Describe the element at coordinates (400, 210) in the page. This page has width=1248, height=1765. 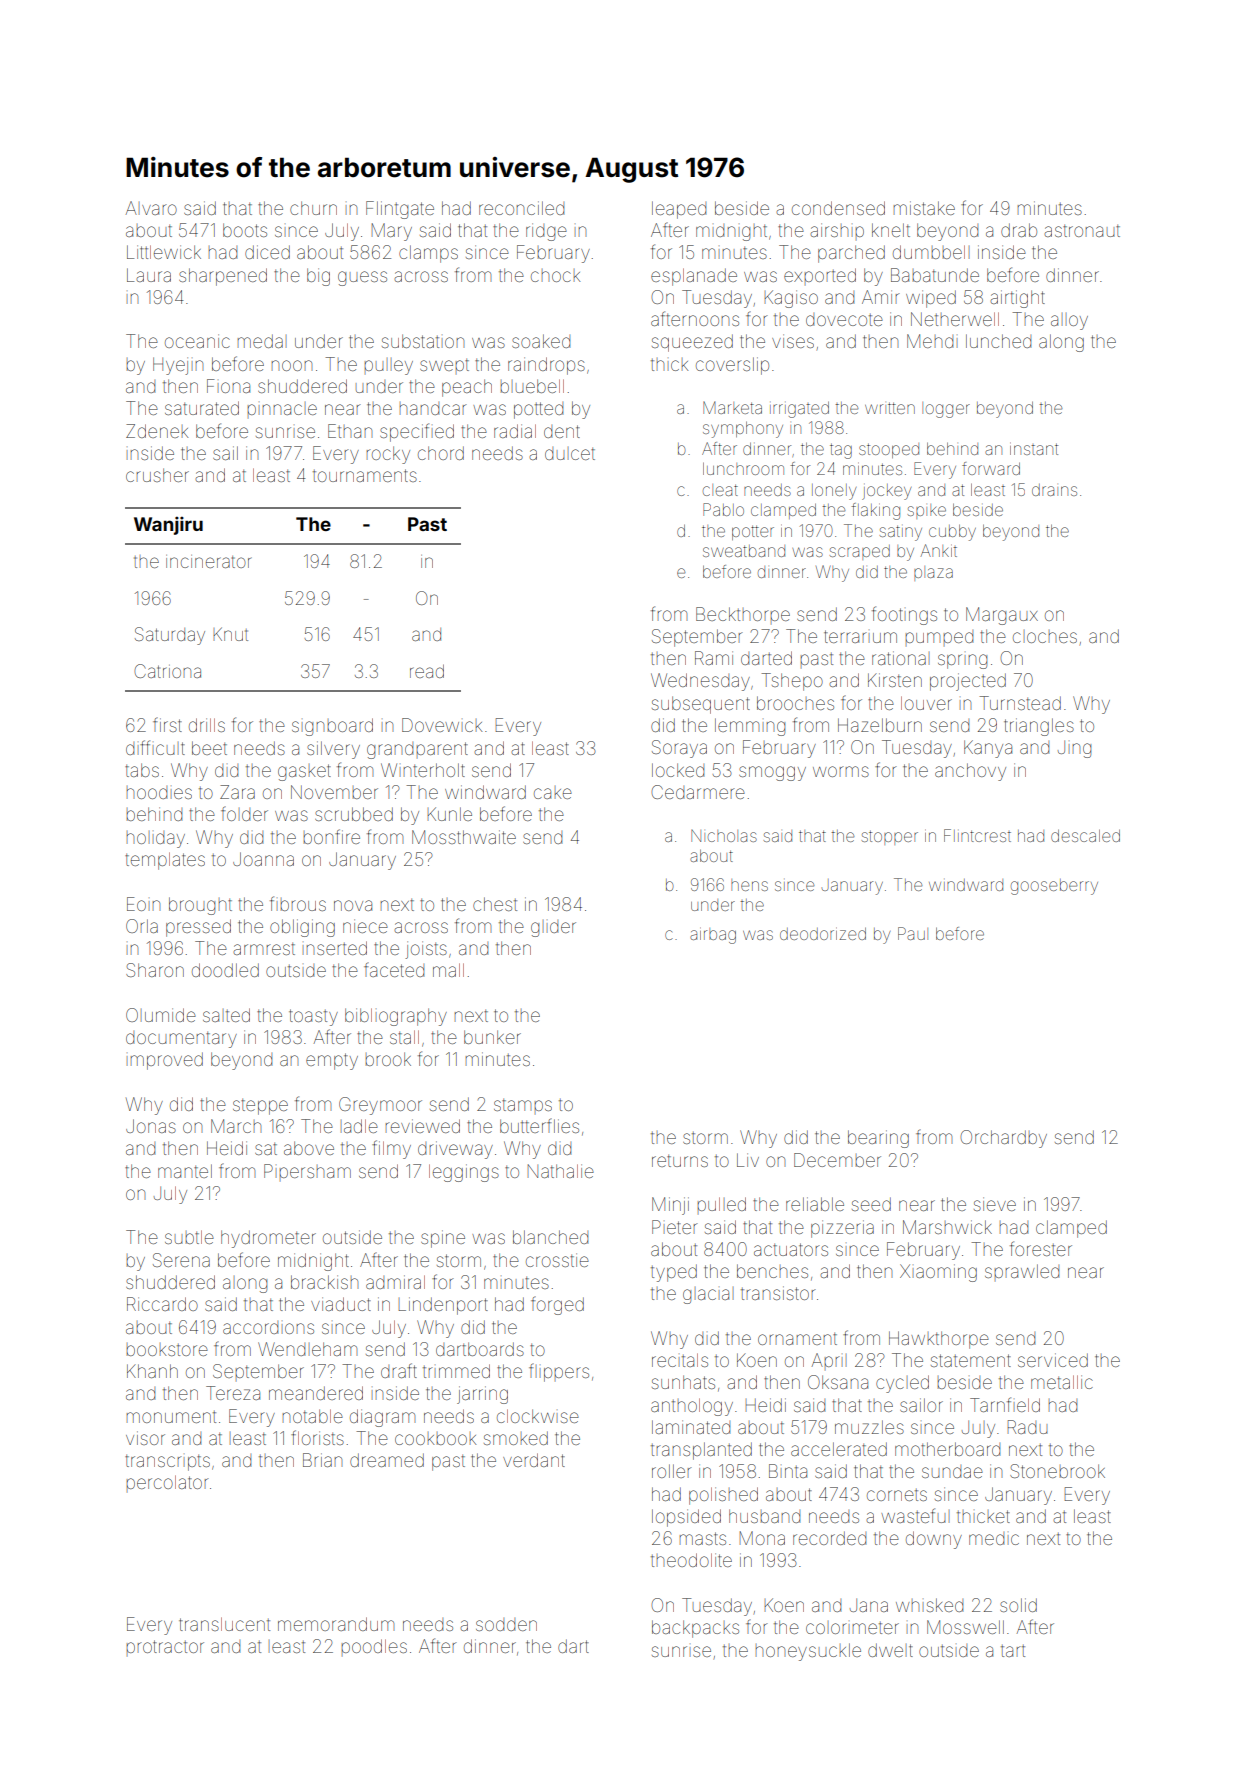
I see `Flintgate` at that location.
